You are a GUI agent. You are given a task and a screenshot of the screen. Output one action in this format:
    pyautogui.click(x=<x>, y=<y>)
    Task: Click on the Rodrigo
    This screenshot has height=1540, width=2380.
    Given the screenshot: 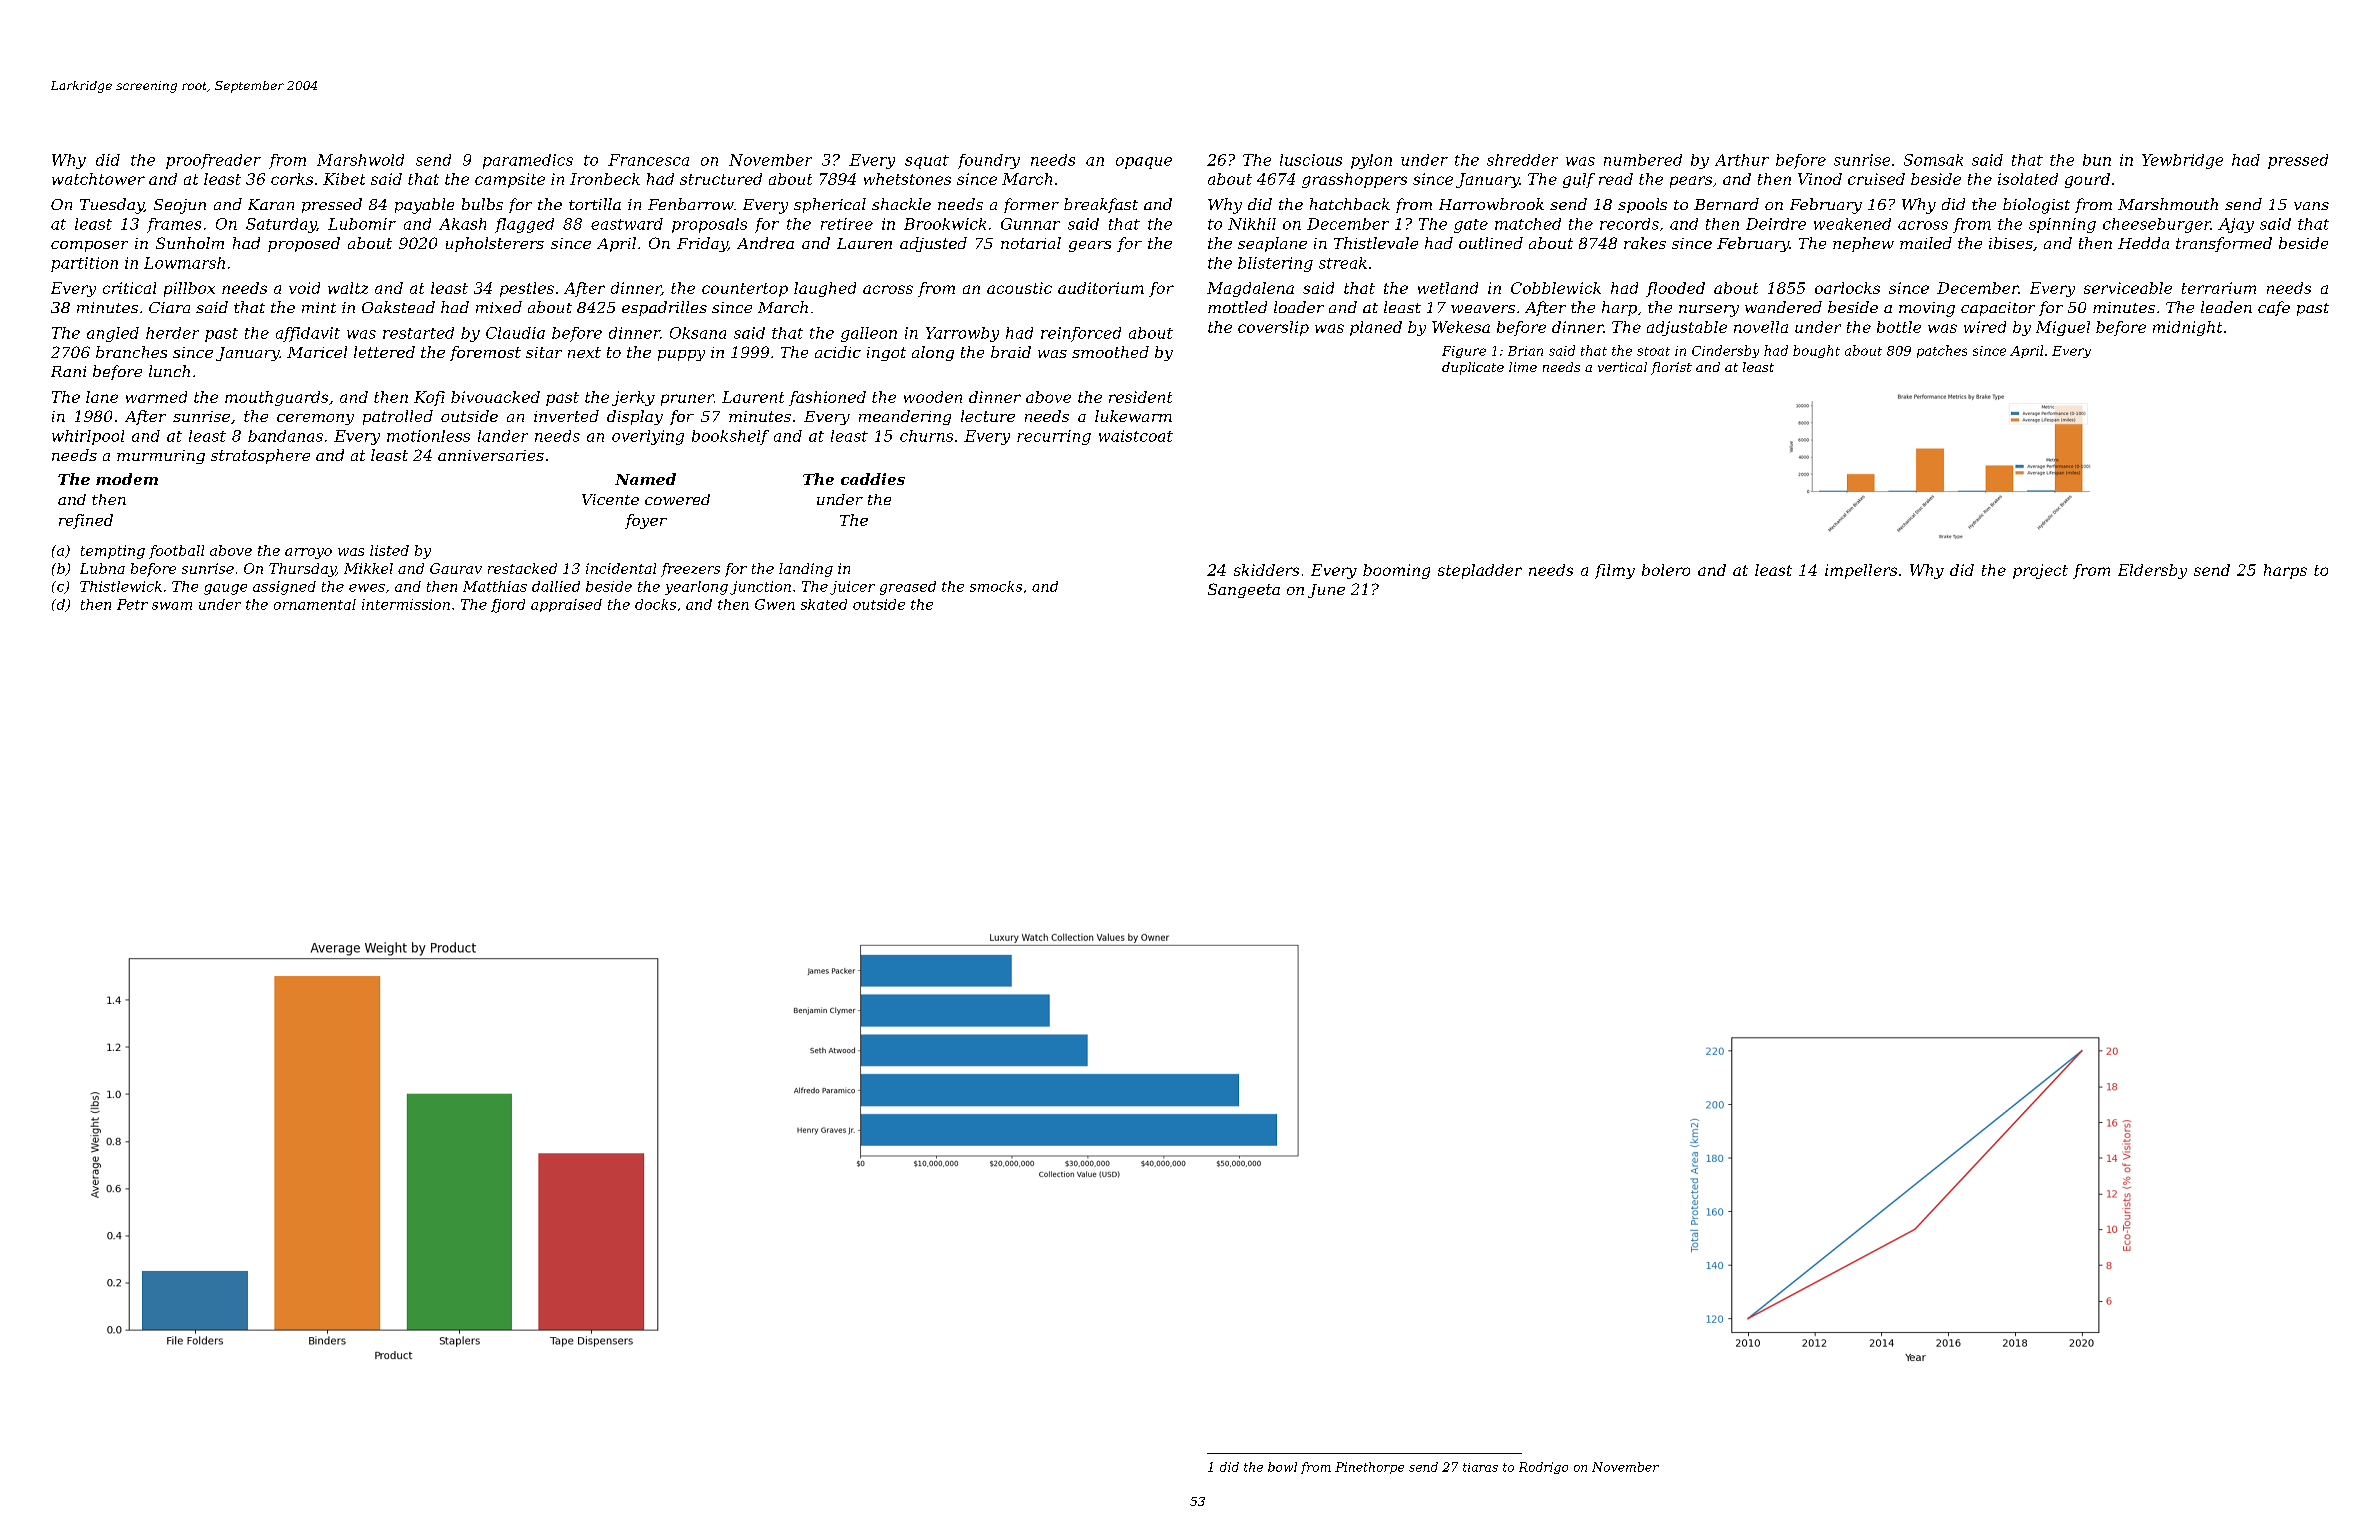 What is the action you would take?
    pyautogui.click(x=1543, y=1468)
